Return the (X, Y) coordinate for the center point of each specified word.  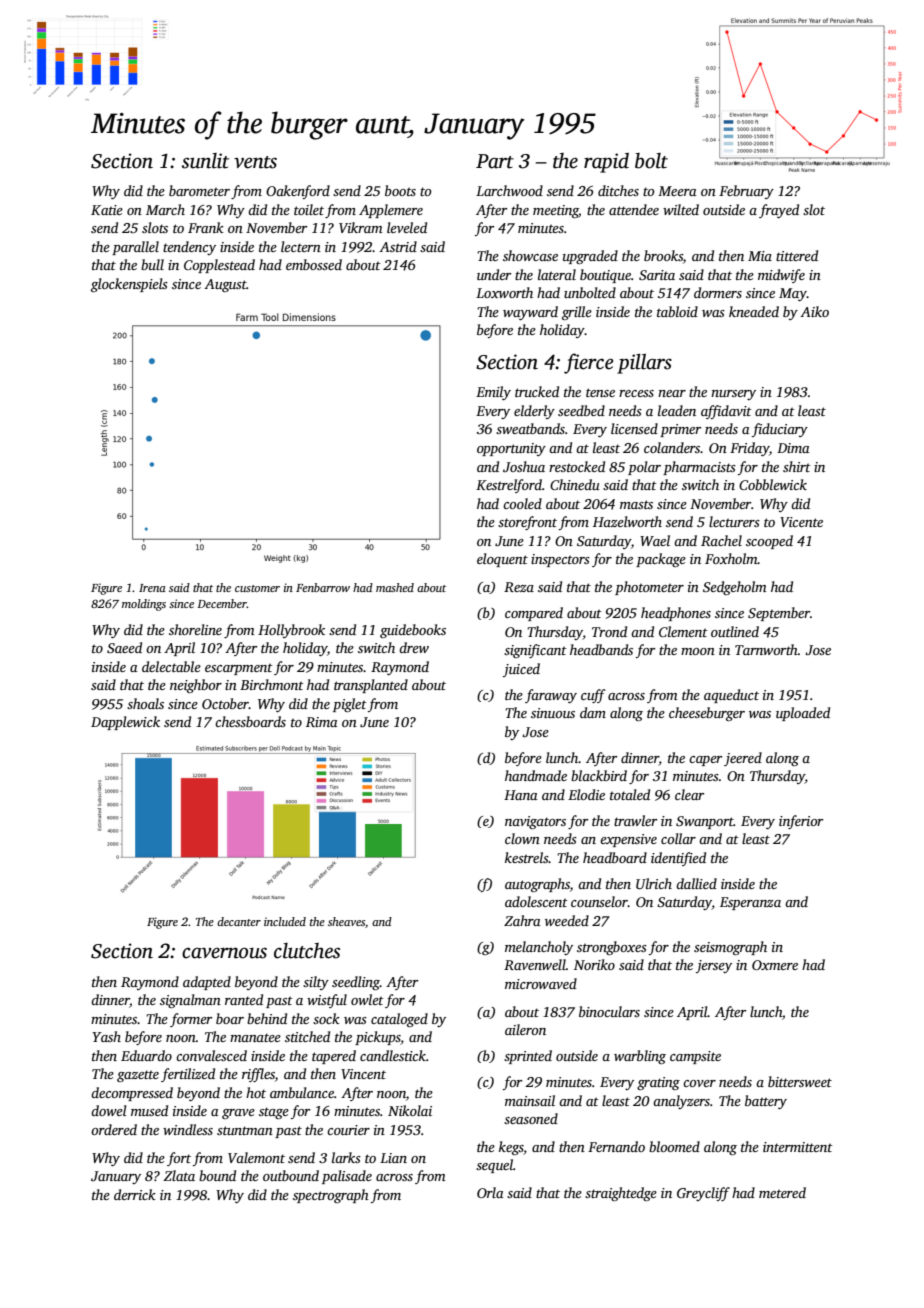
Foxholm (731, 558)
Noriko (594, 964)
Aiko (814, 311)
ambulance (302, 1092)
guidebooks (413, 631)
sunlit (205, 161)
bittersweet (800, 1081)
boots (400, 190)
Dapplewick (125, 723)
